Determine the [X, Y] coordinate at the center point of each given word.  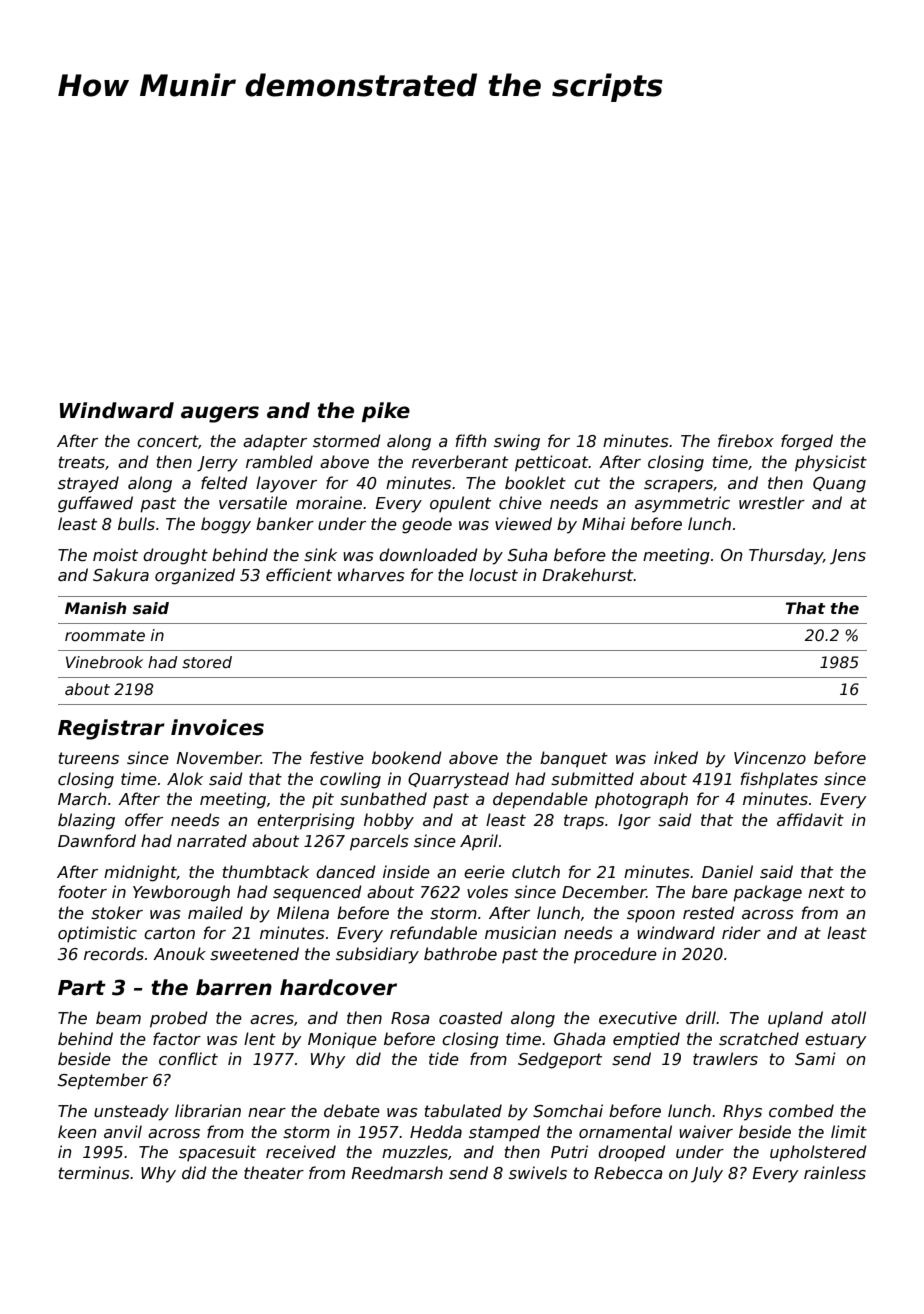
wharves [371, 575]
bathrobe [460, 953]
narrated [212, 840]
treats [82, 462]
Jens [848, 557]
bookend [407, 758]
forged [807, 442]
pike [386, 412]
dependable [540, 800]
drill [701, 1017]
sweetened [254, 954]
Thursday [786, 556]
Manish [96, 608]
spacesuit [217, 1153]
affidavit [810, 819]
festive [337, 758]
